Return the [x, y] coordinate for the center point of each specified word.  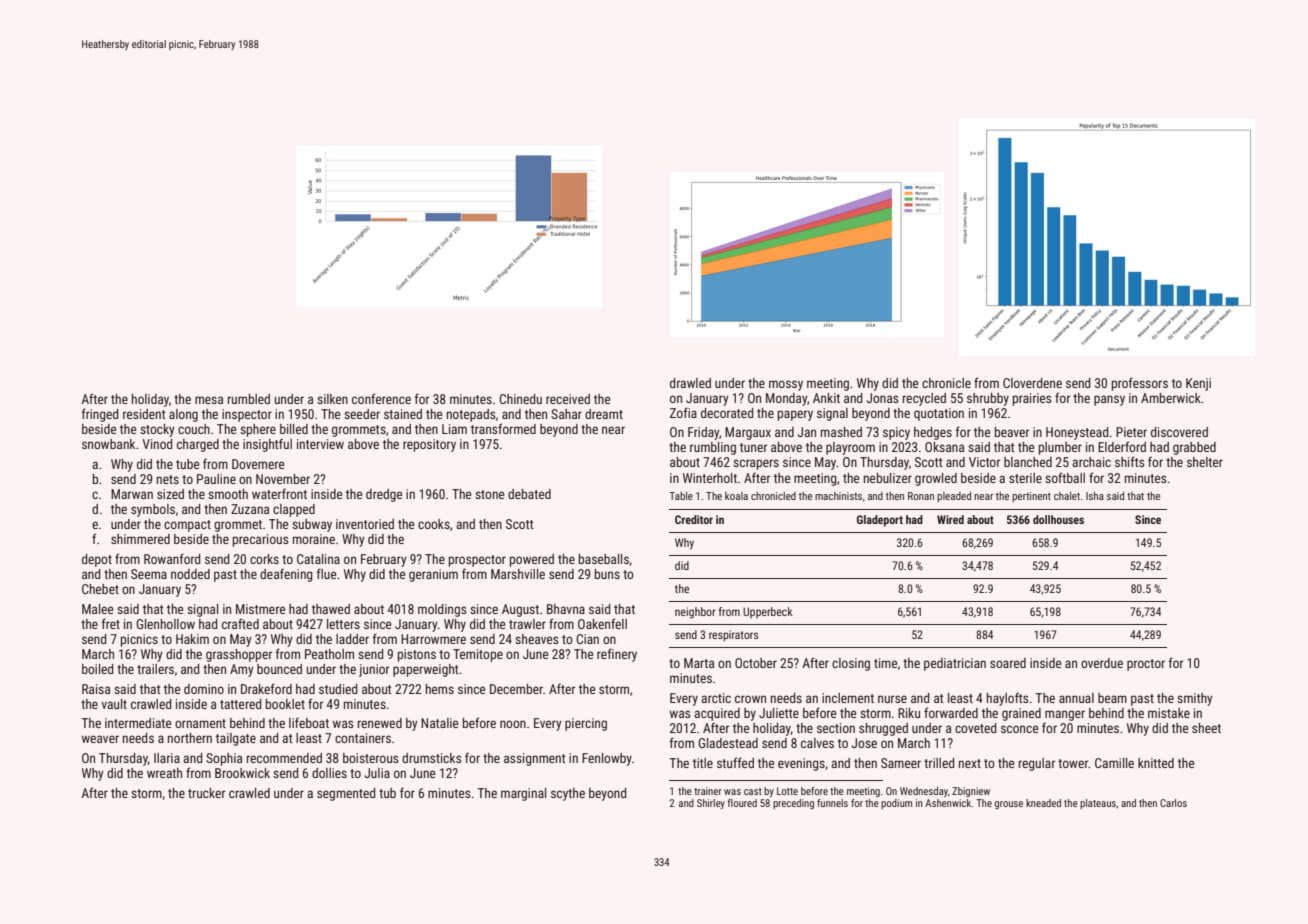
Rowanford [172, 558]
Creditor [694, 519]
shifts [1129, 461]
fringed [100, 415]
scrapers [756, 464]
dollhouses [1058, 519]
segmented [346, 794]
